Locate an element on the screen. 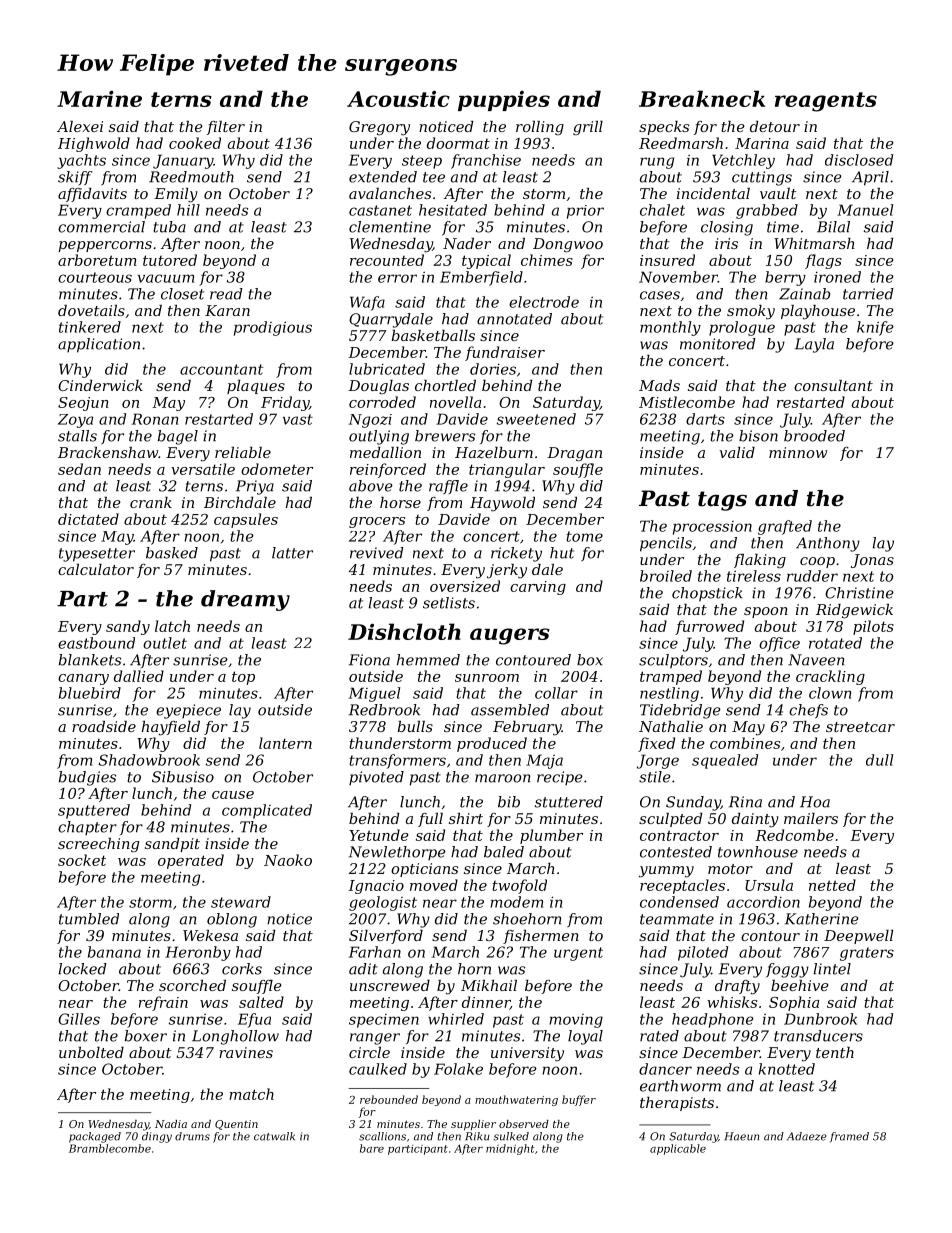  Zoya is located at coordinates (75, 421).
